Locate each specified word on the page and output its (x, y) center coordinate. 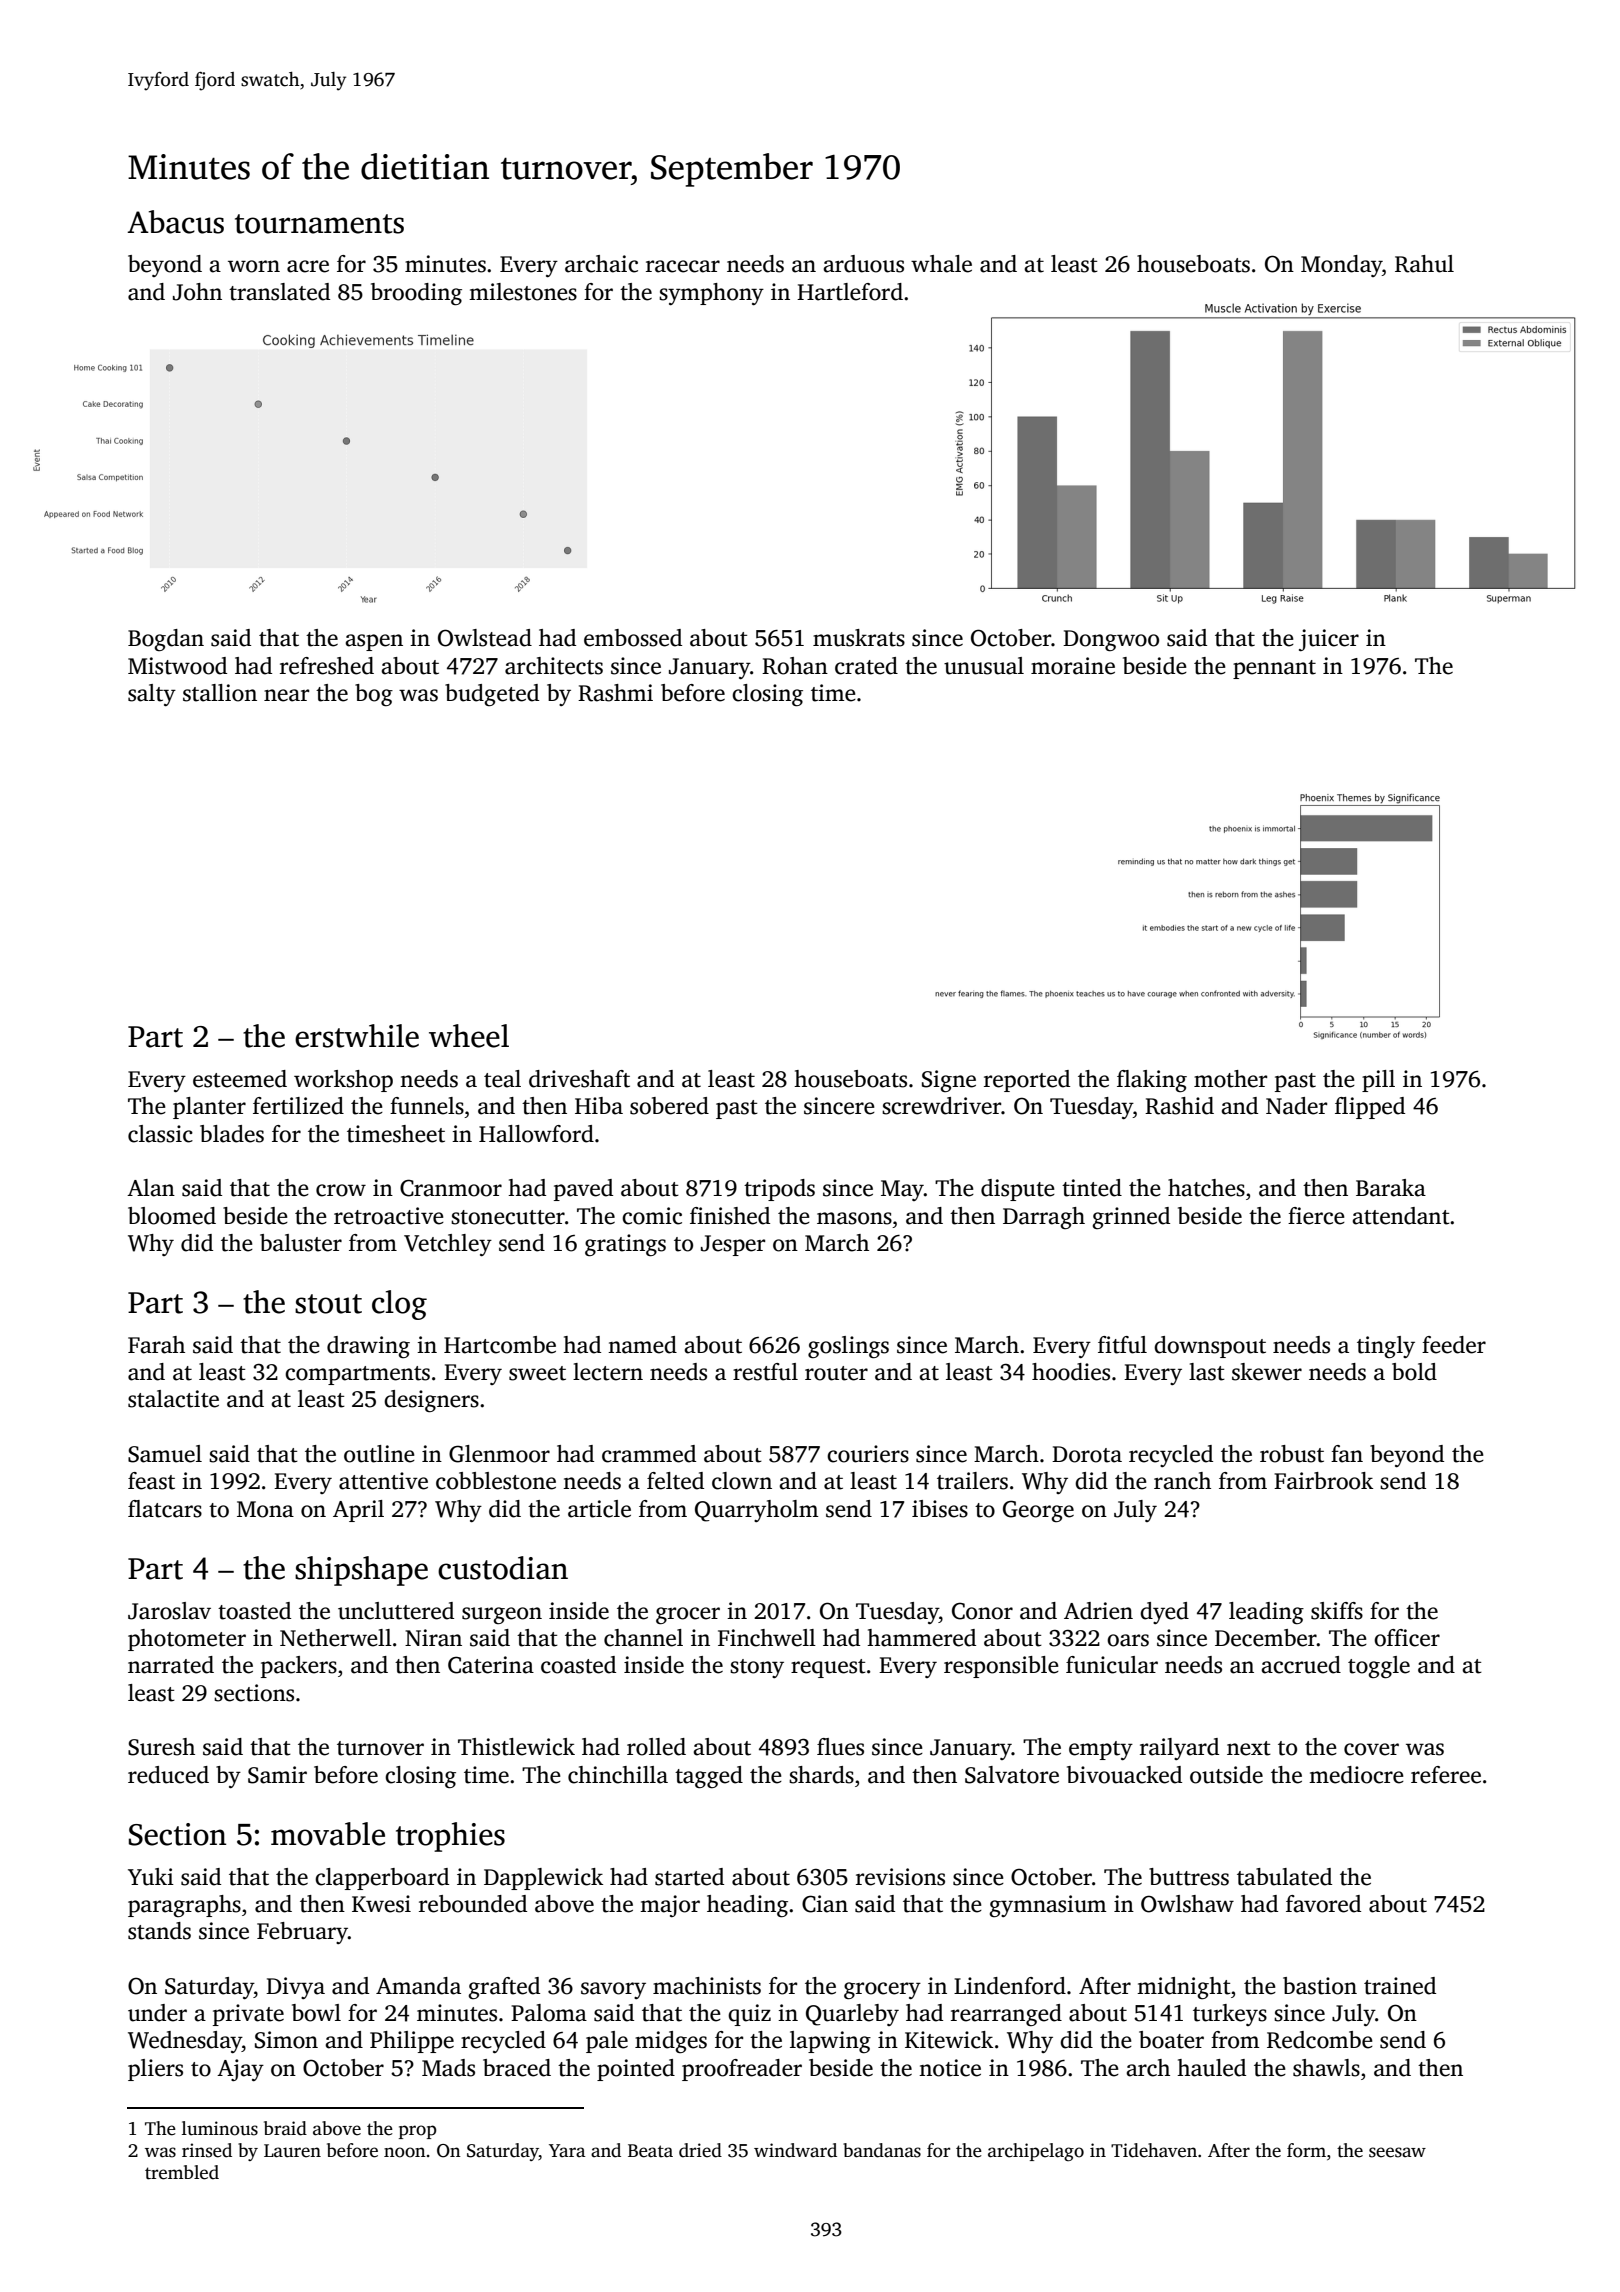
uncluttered (396, 1611)
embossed (633, 638)
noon (405, 2152)
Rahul (1424, 264)
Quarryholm (756, 1511)
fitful (1122, 1345)
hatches (1206, 1188)
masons (854, 1218)
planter (209, 1108)
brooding (416, 294)
